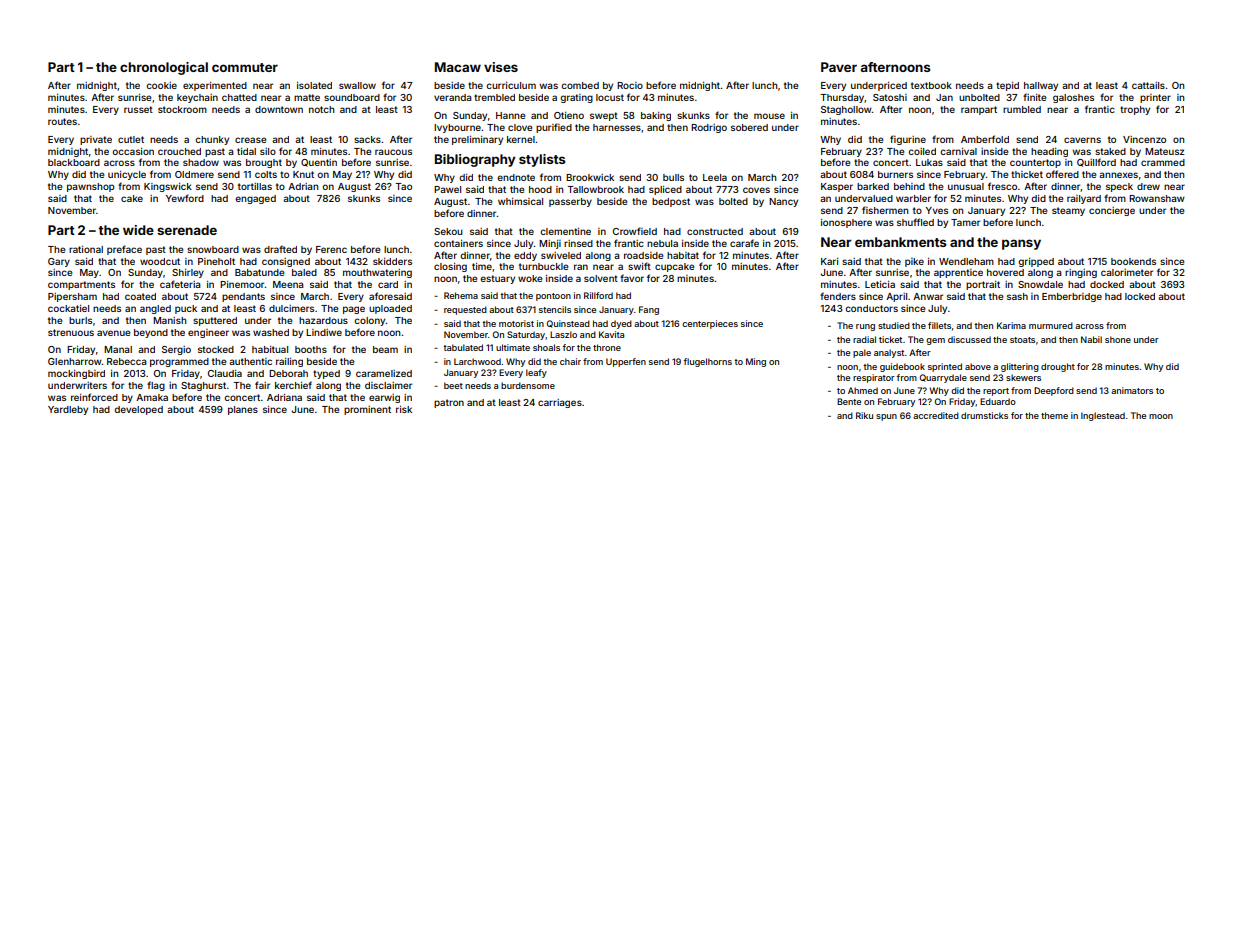 Image resolution: width=1233 pixels, height=952 pixels. Describe the element at coordinates (630, 85) in the document. I see `Rocio` at that location.
